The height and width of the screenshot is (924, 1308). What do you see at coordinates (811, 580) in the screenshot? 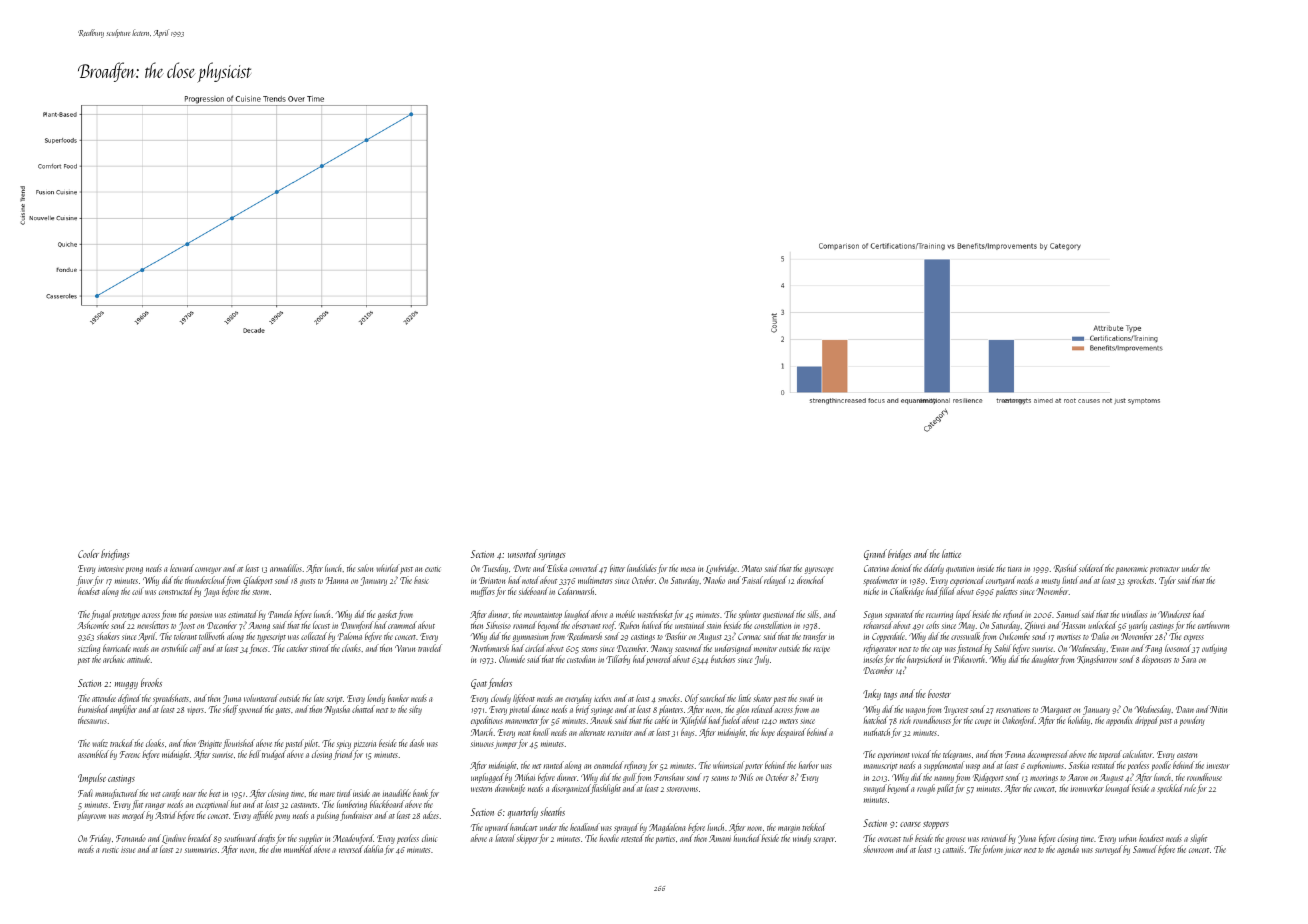
I see `drenched` at bounding box center [811, 580].
